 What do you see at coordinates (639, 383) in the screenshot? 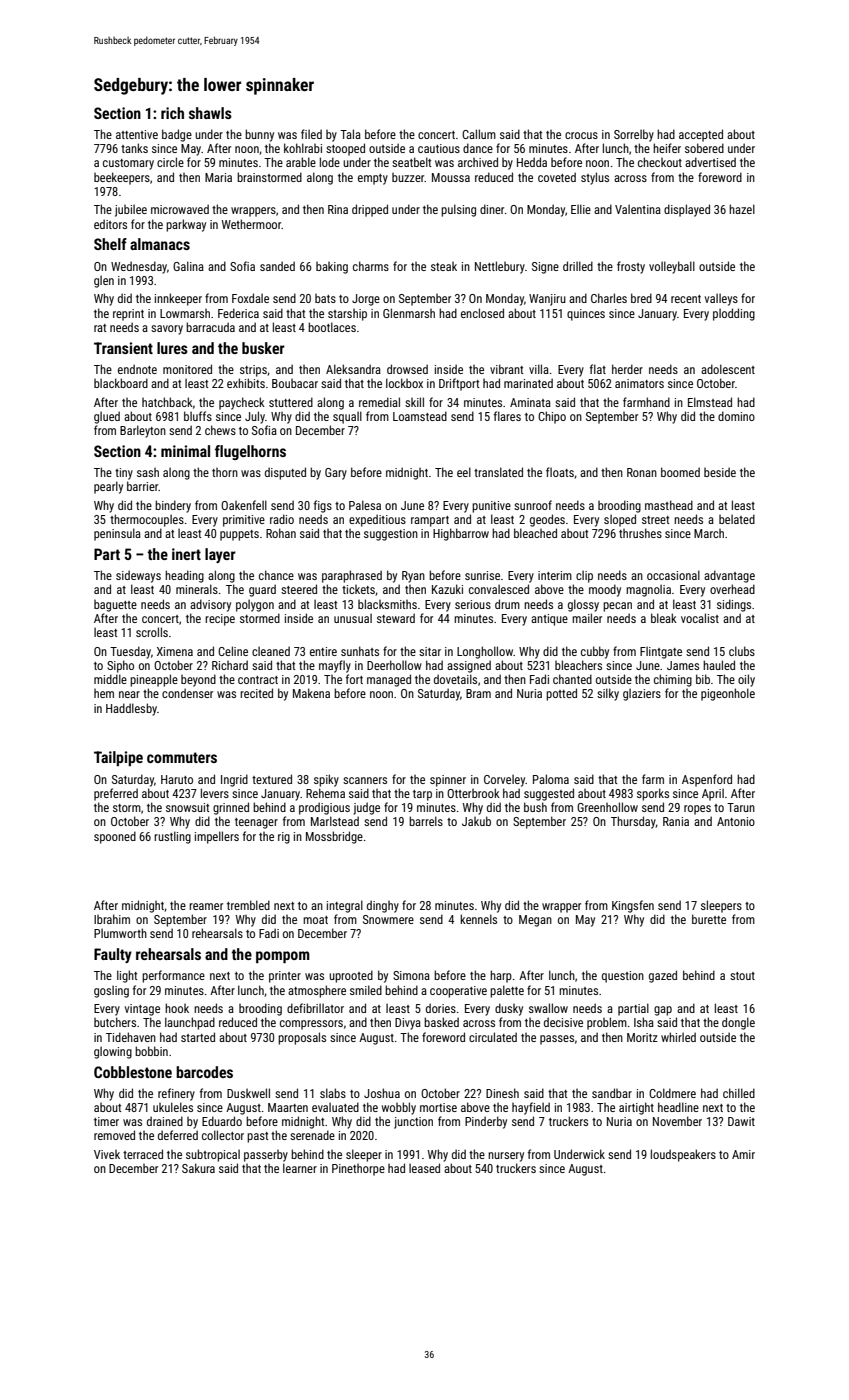
I see `animators` at bounding box center [639, 383].
